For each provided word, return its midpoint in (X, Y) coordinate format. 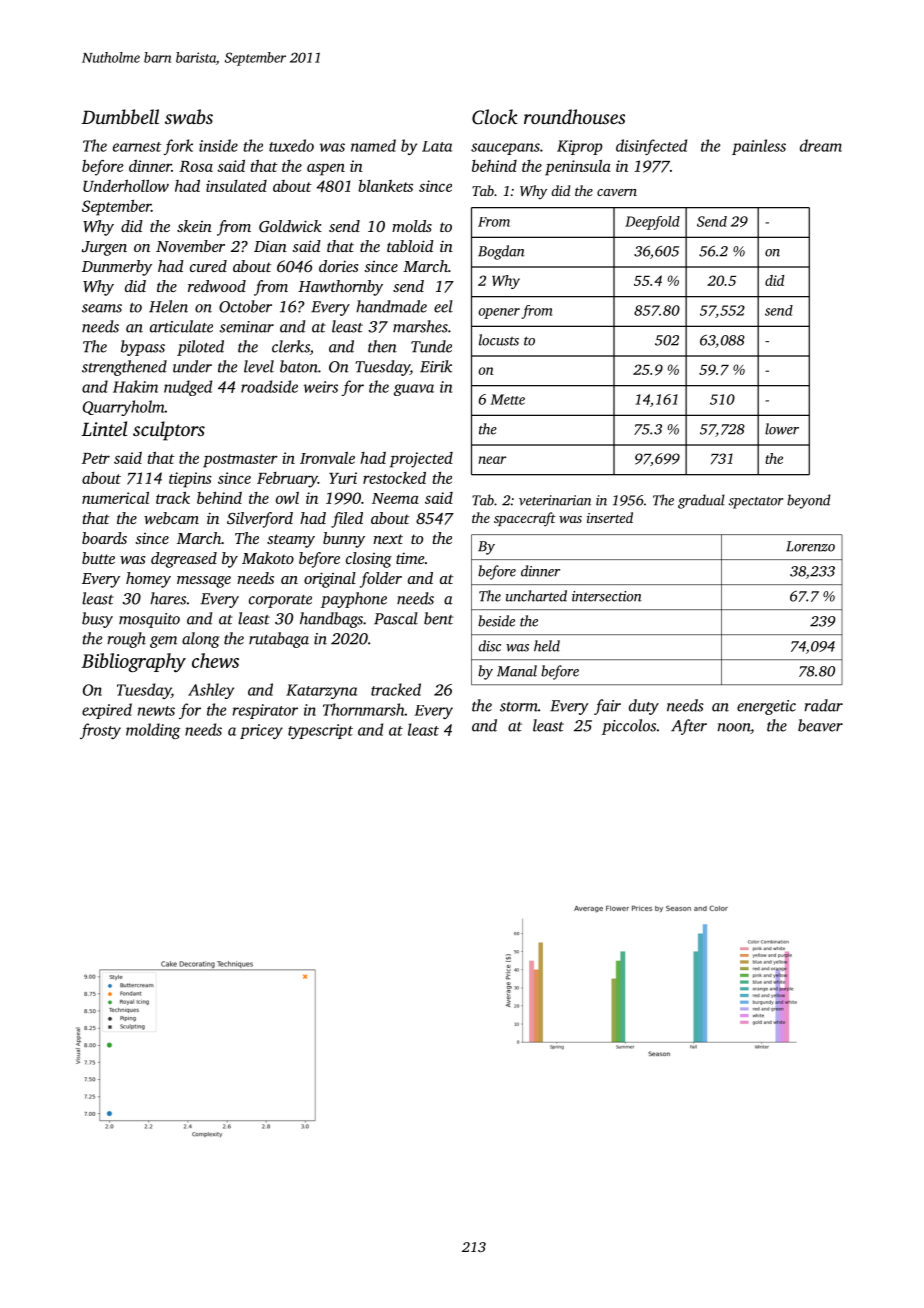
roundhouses (574, 116)
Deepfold (652, 223)
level (259, 366)
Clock (495, 117)
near (492, 460)
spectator (756, 503)
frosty (100, 731)
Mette (508, 399)
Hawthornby (340, 288)
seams (102, 308)
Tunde (431, 346)
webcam (171, 518)
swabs (189, 116)
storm (519, 707)
